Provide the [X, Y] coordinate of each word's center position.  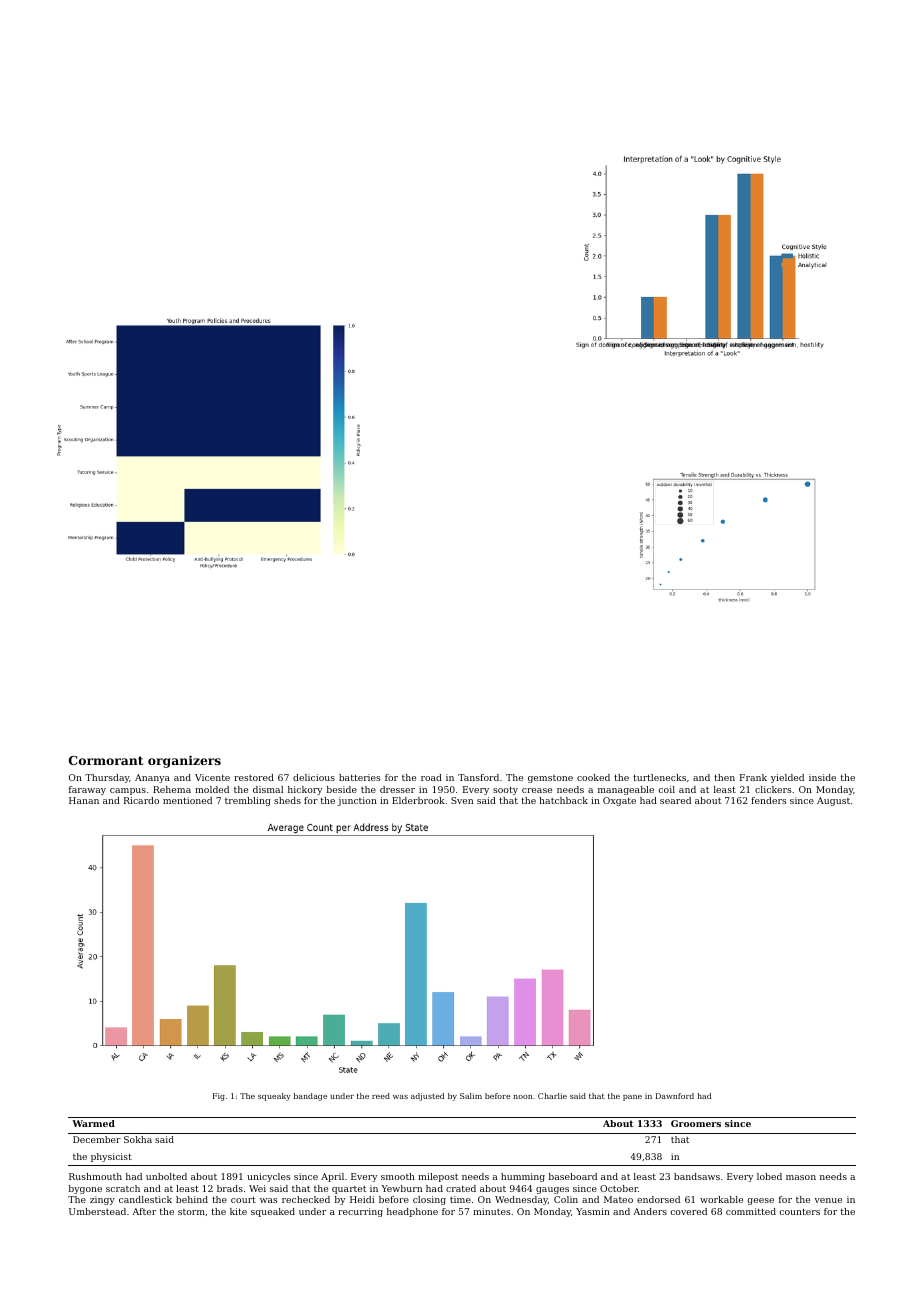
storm [191, 1212]
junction [357, 801]
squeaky [274, 1097]
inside [822, 777]
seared [675, 800]
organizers [184, 761]
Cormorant [106, 760]
